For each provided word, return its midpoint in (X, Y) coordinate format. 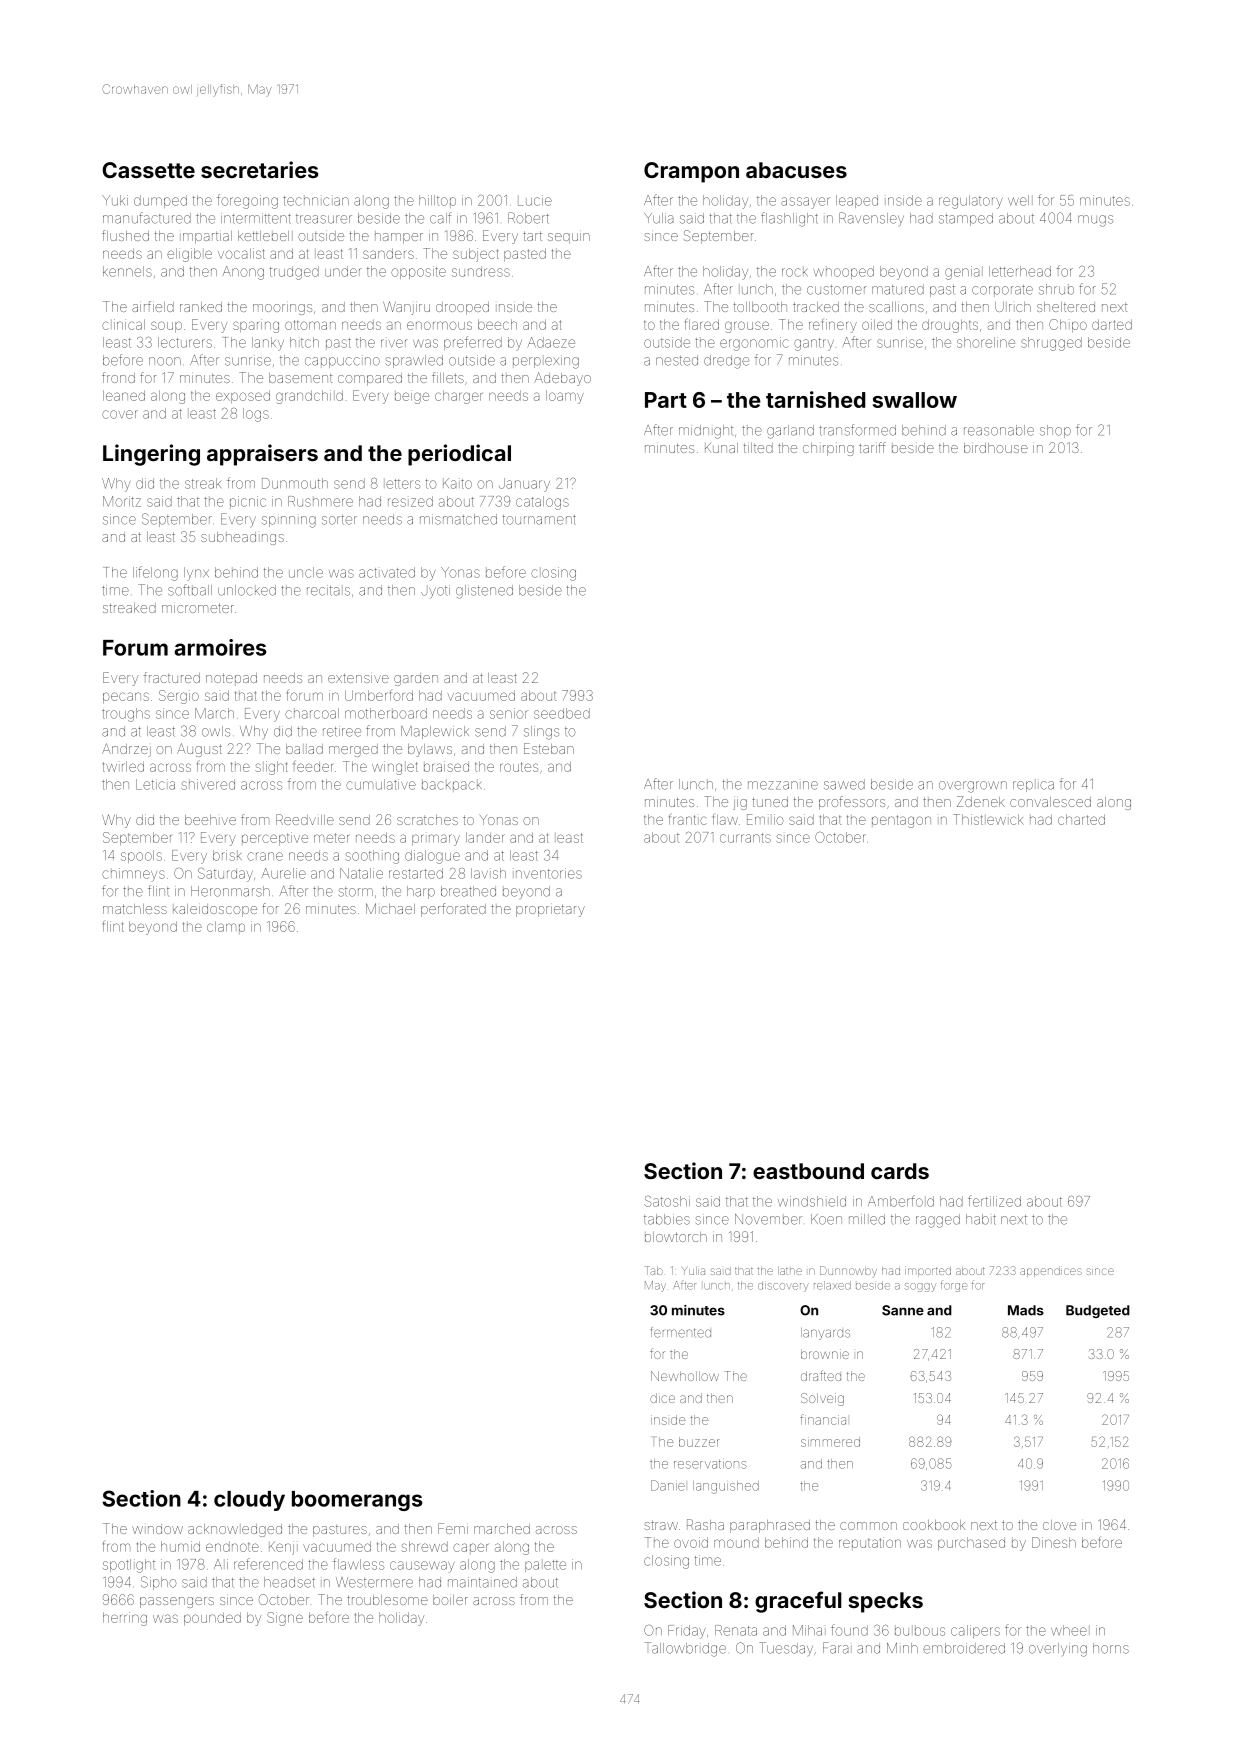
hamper (399, 238)
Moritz (122, 501)
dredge (726, 362)
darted (1112, 324)
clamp (226, 926)
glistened (484, 592)
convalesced (1050, 802)
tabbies (667, 1219)
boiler (450, 1600)
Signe (285, 1619)
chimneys (133, 875)
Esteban (549, 748)
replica (1033, 786)
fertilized (994, 1201)
